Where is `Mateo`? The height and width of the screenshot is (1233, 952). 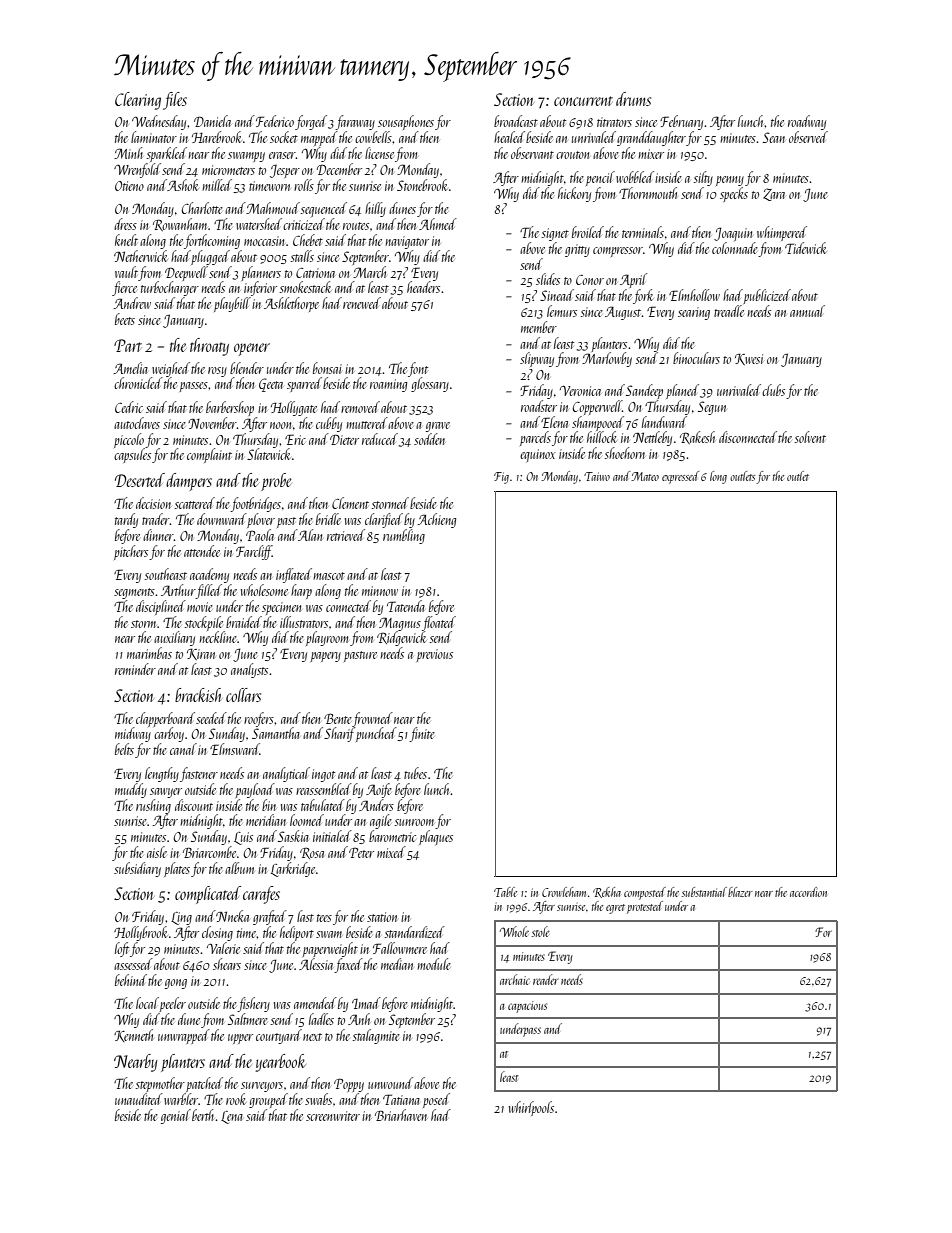
Mateo is located at coordinates (645, 476).
